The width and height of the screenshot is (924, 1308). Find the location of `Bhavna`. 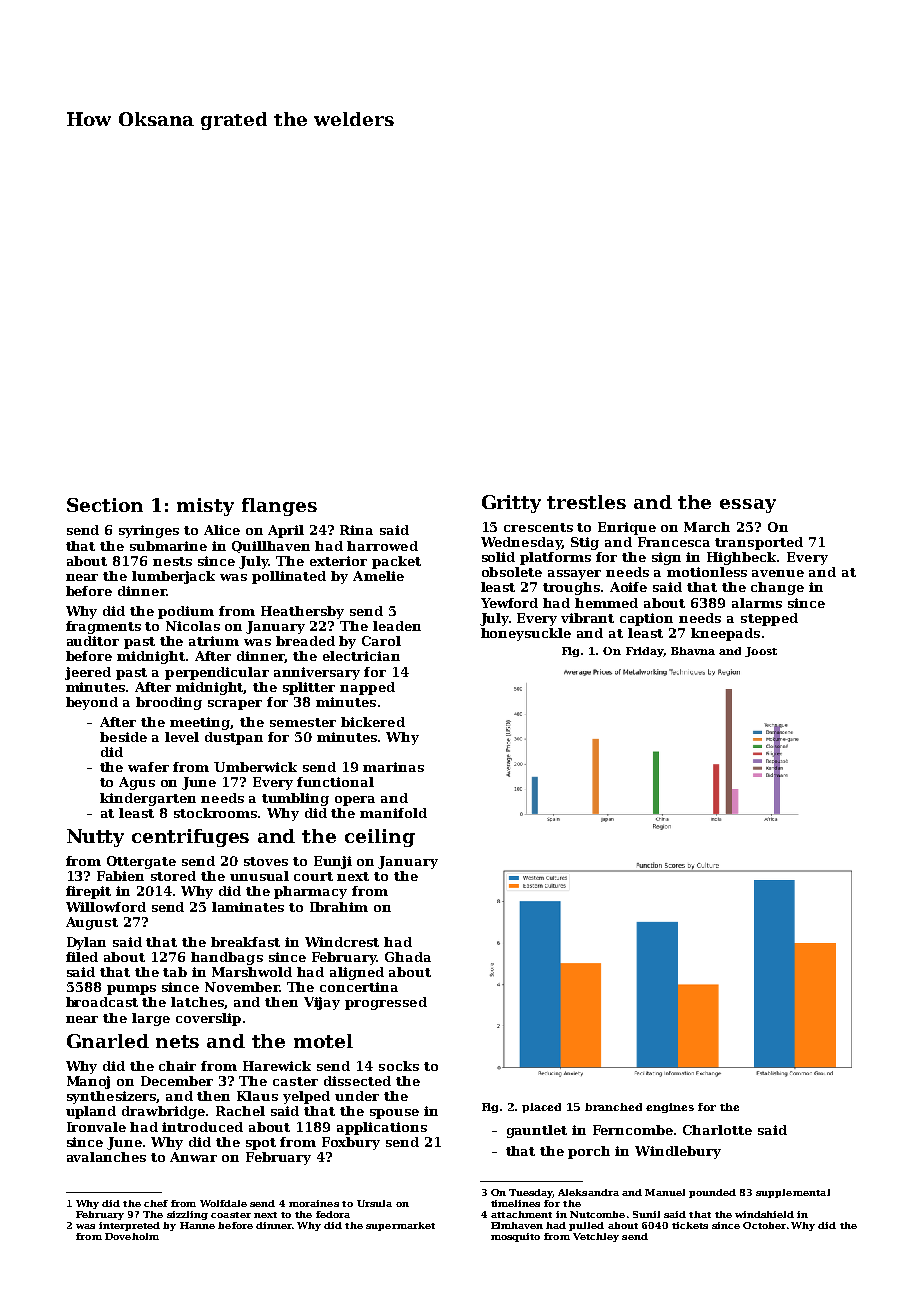

Bhavna is located at coordinates (693, 651).
